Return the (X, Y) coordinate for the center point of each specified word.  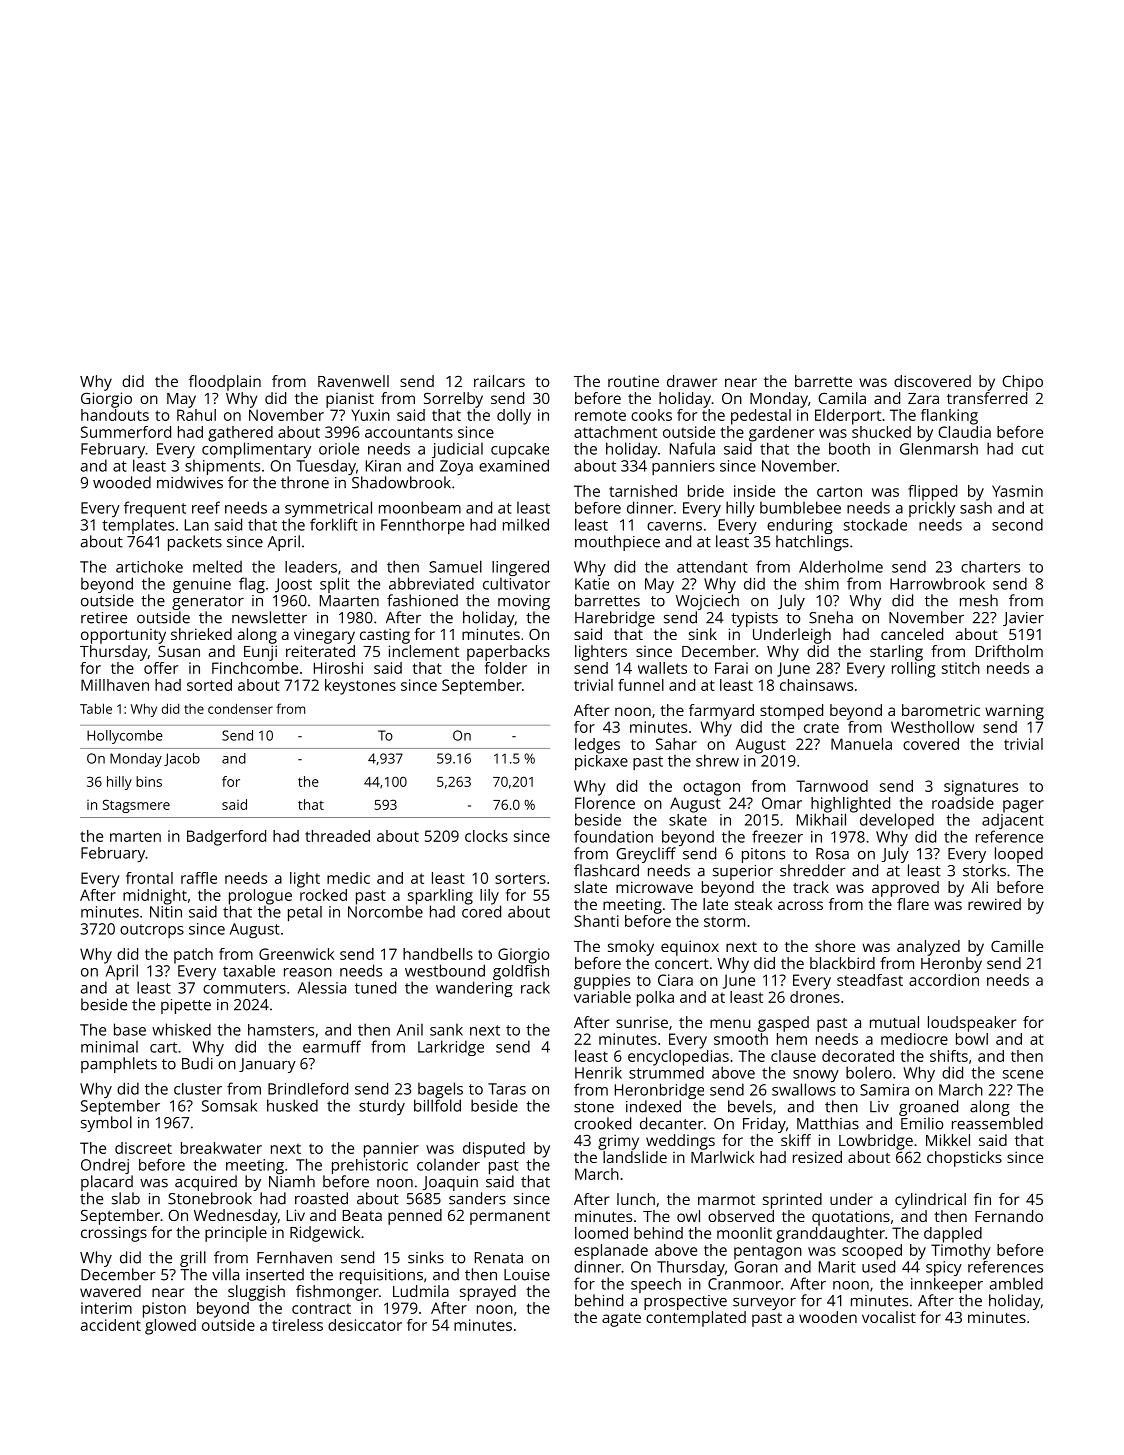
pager (1023, 806)
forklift (334, 524)
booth (849, 448)
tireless (297, 1325)
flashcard (606, 870)
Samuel (455, 566)
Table (96, 708)
